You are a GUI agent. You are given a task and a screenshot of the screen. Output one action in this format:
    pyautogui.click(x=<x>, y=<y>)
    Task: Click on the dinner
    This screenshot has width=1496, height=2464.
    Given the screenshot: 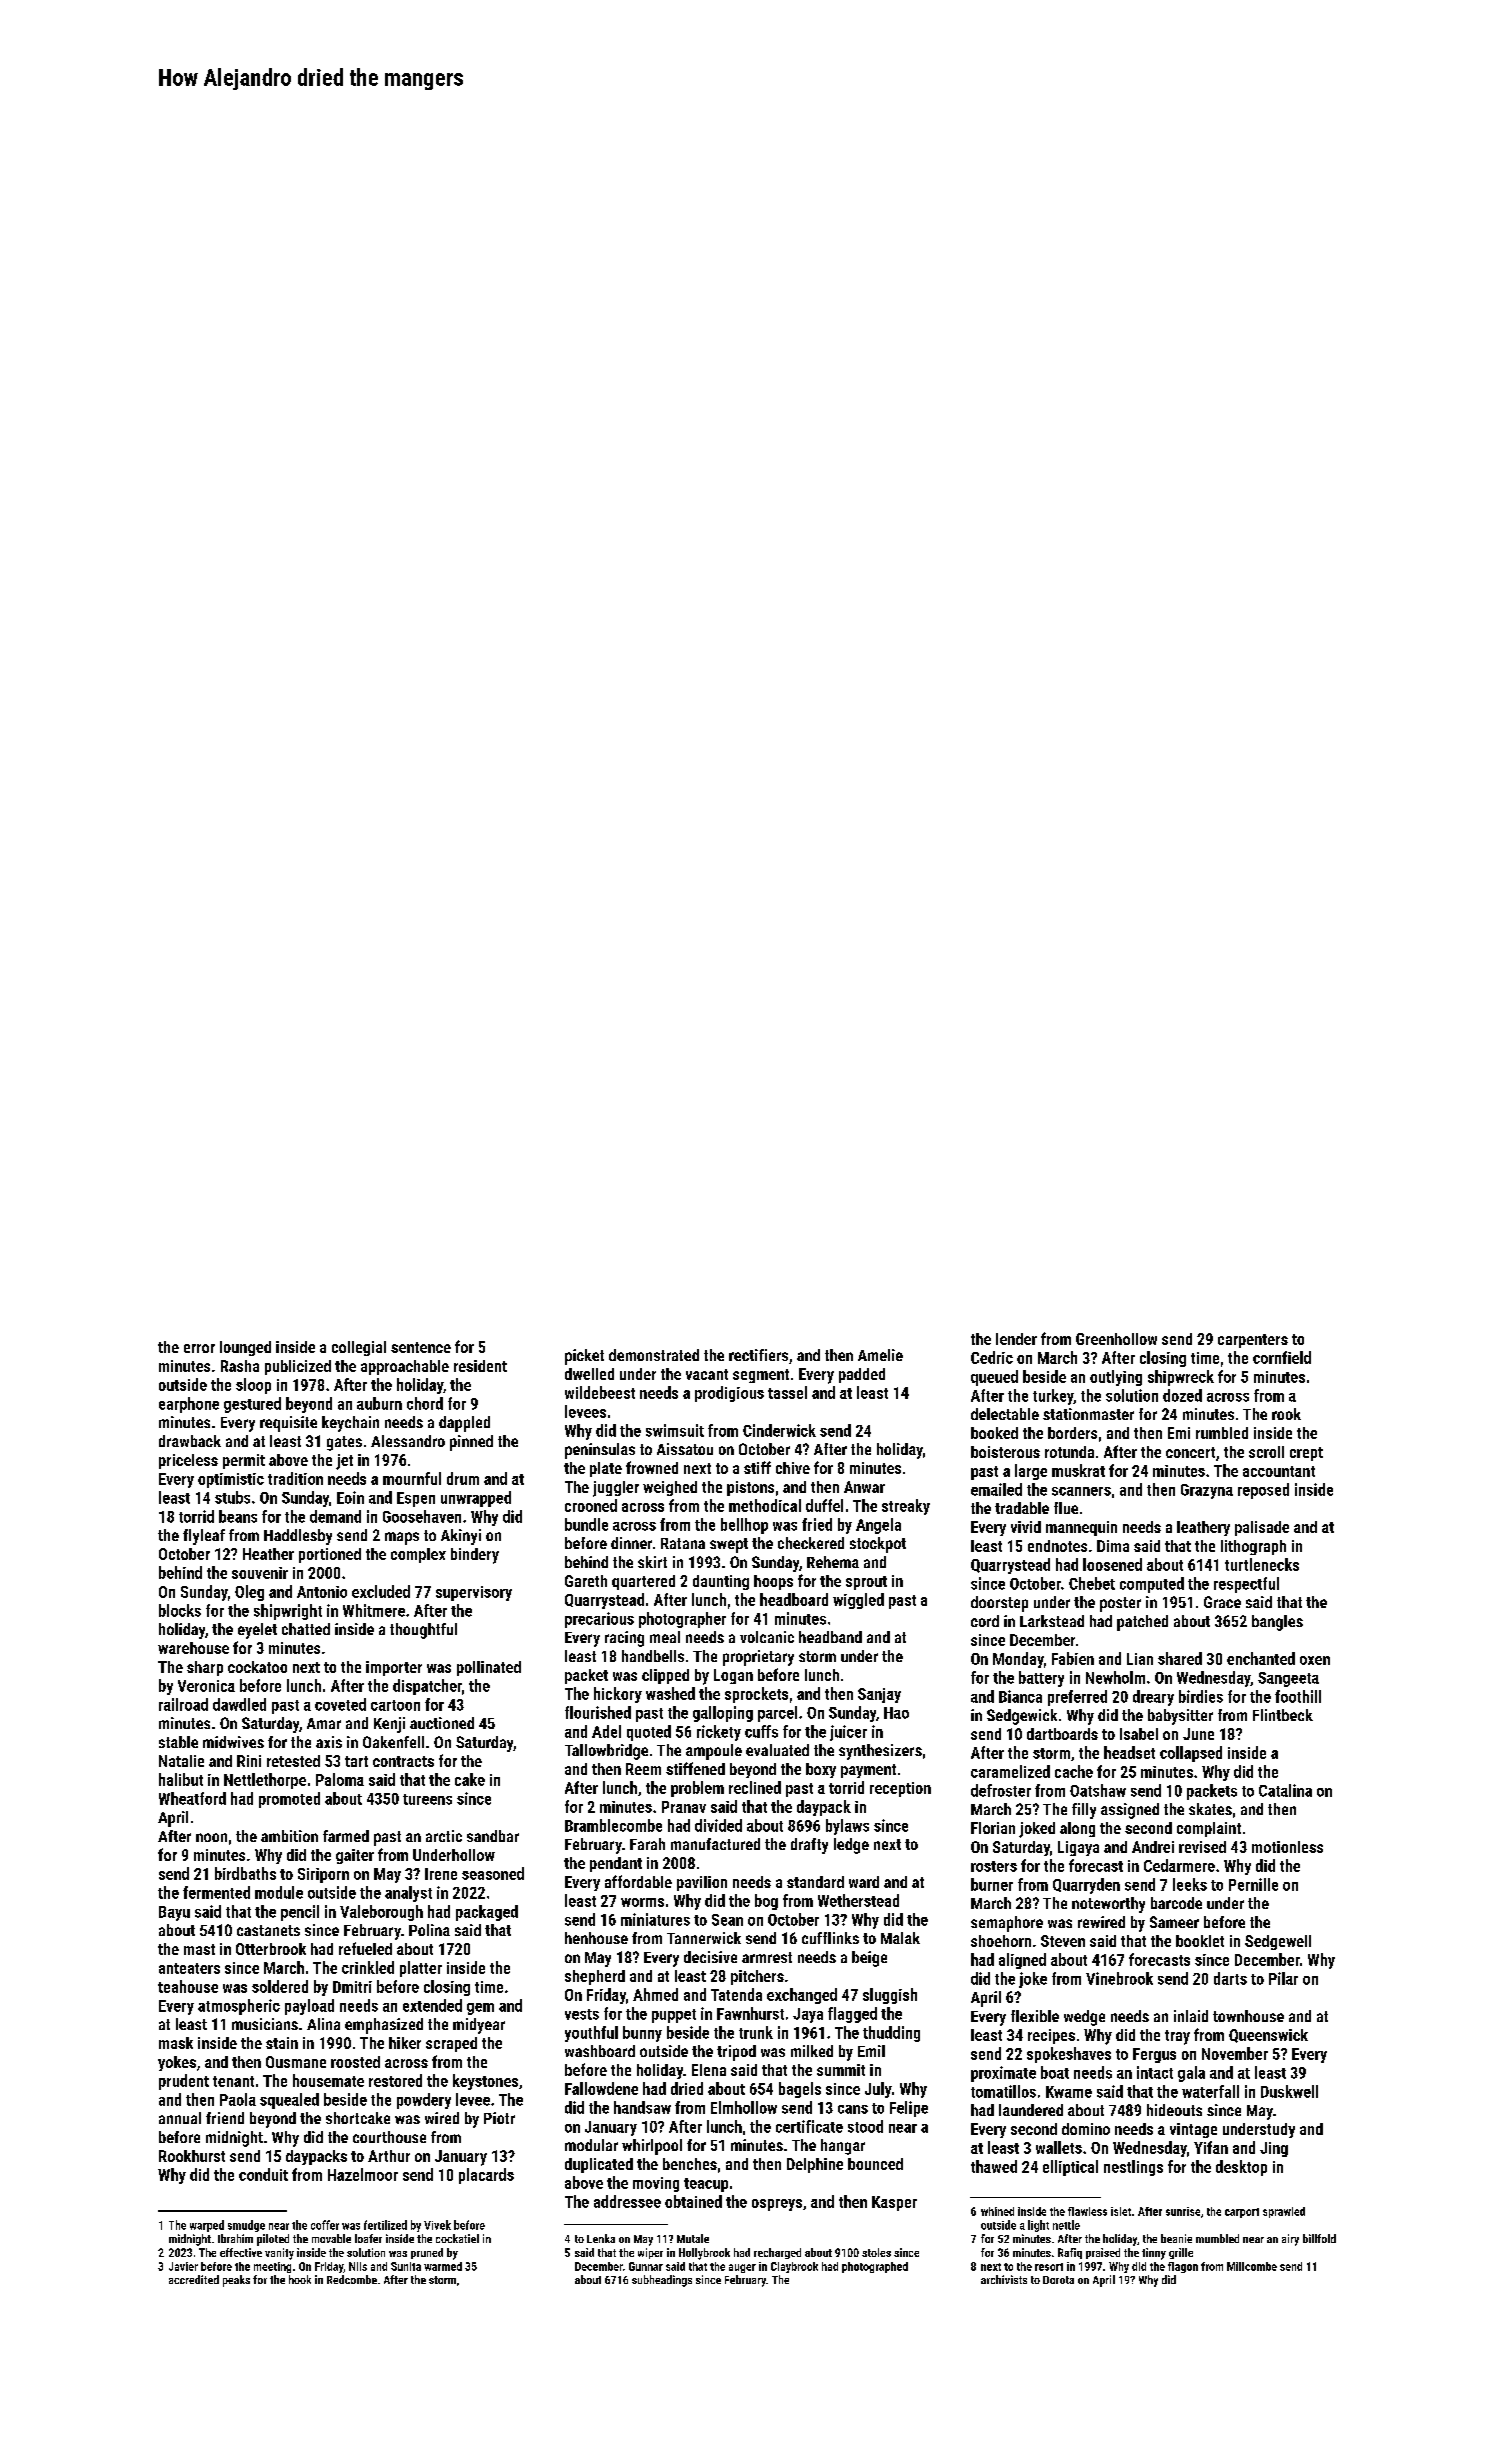 What is the action you would take?
    pyautogui.click(x=631, y=1543)
